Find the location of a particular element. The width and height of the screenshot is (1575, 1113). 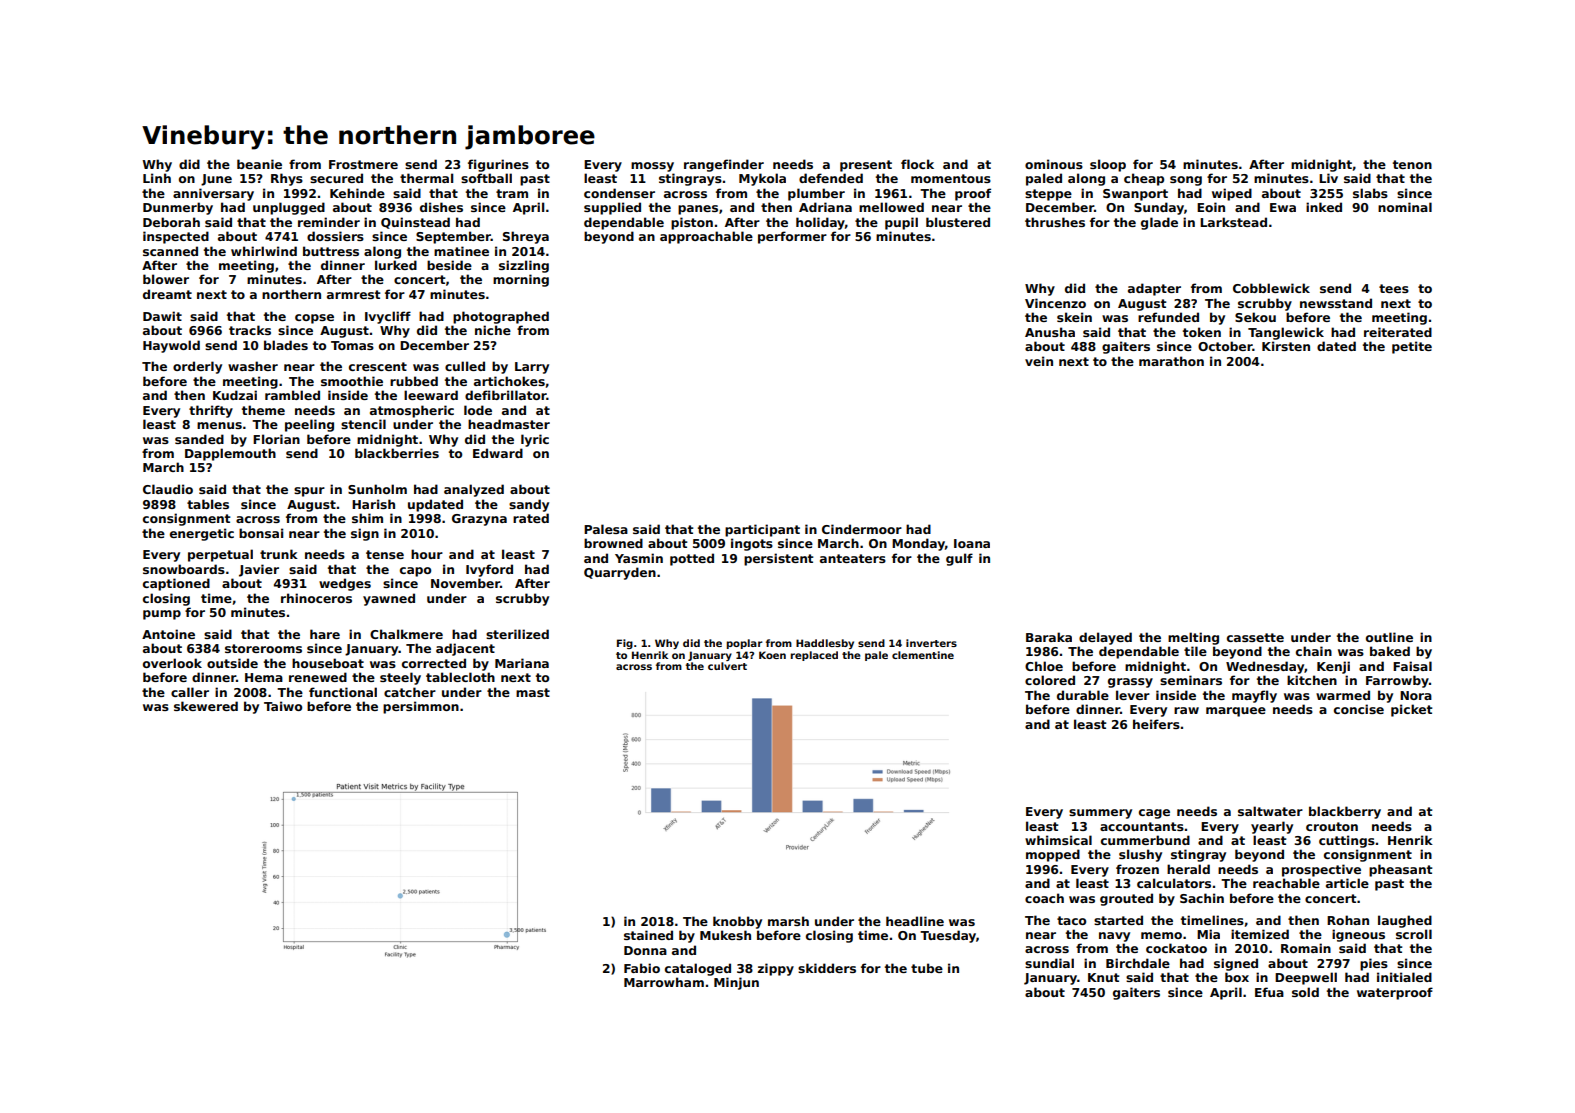

vein is located at coordinates (1039, 361).
